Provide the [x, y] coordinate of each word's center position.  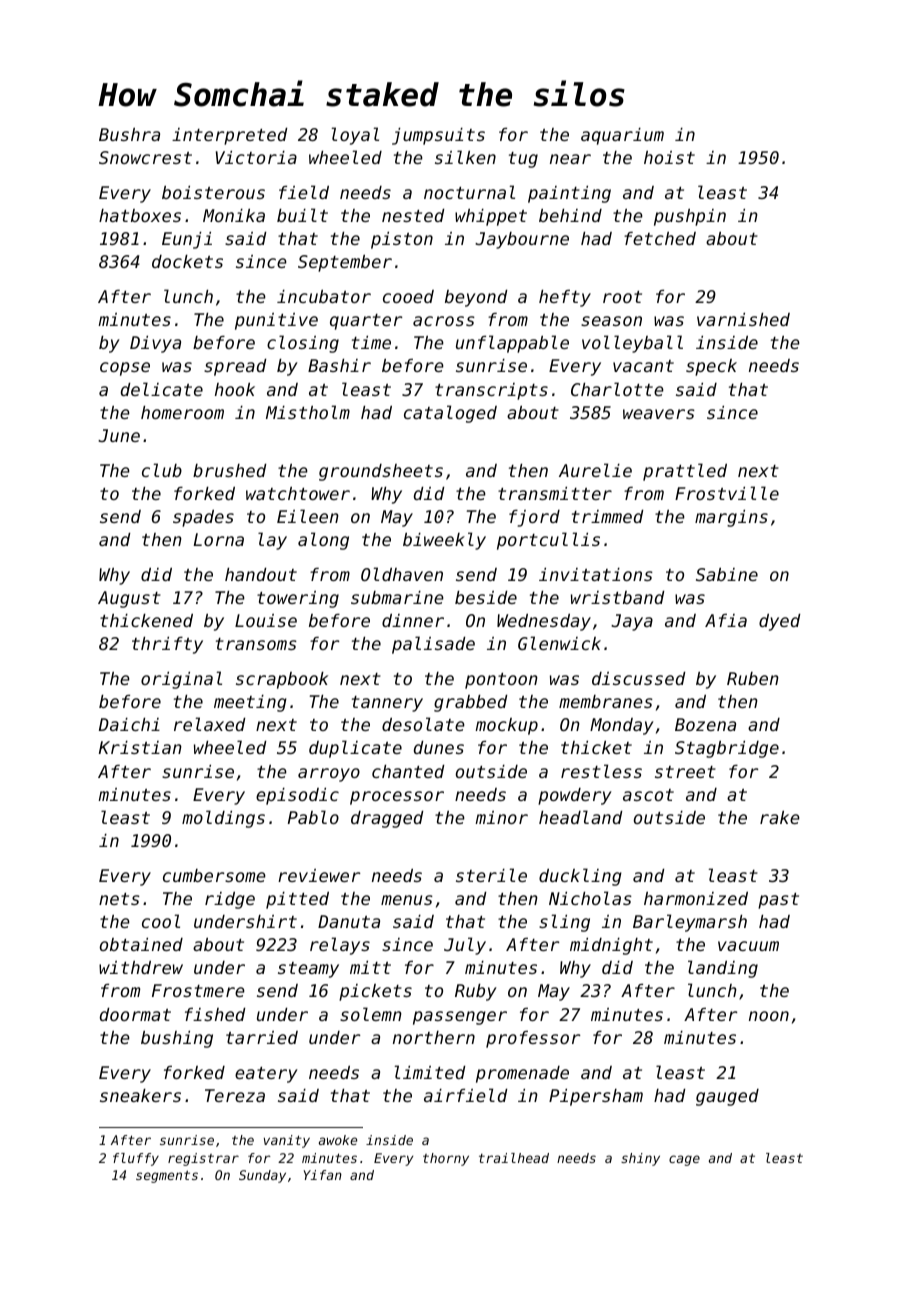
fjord [534, 518]
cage [684, 1160]
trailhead [514, 1158]
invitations [596, 574]
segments [167, 1176]
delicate [162, 389]
